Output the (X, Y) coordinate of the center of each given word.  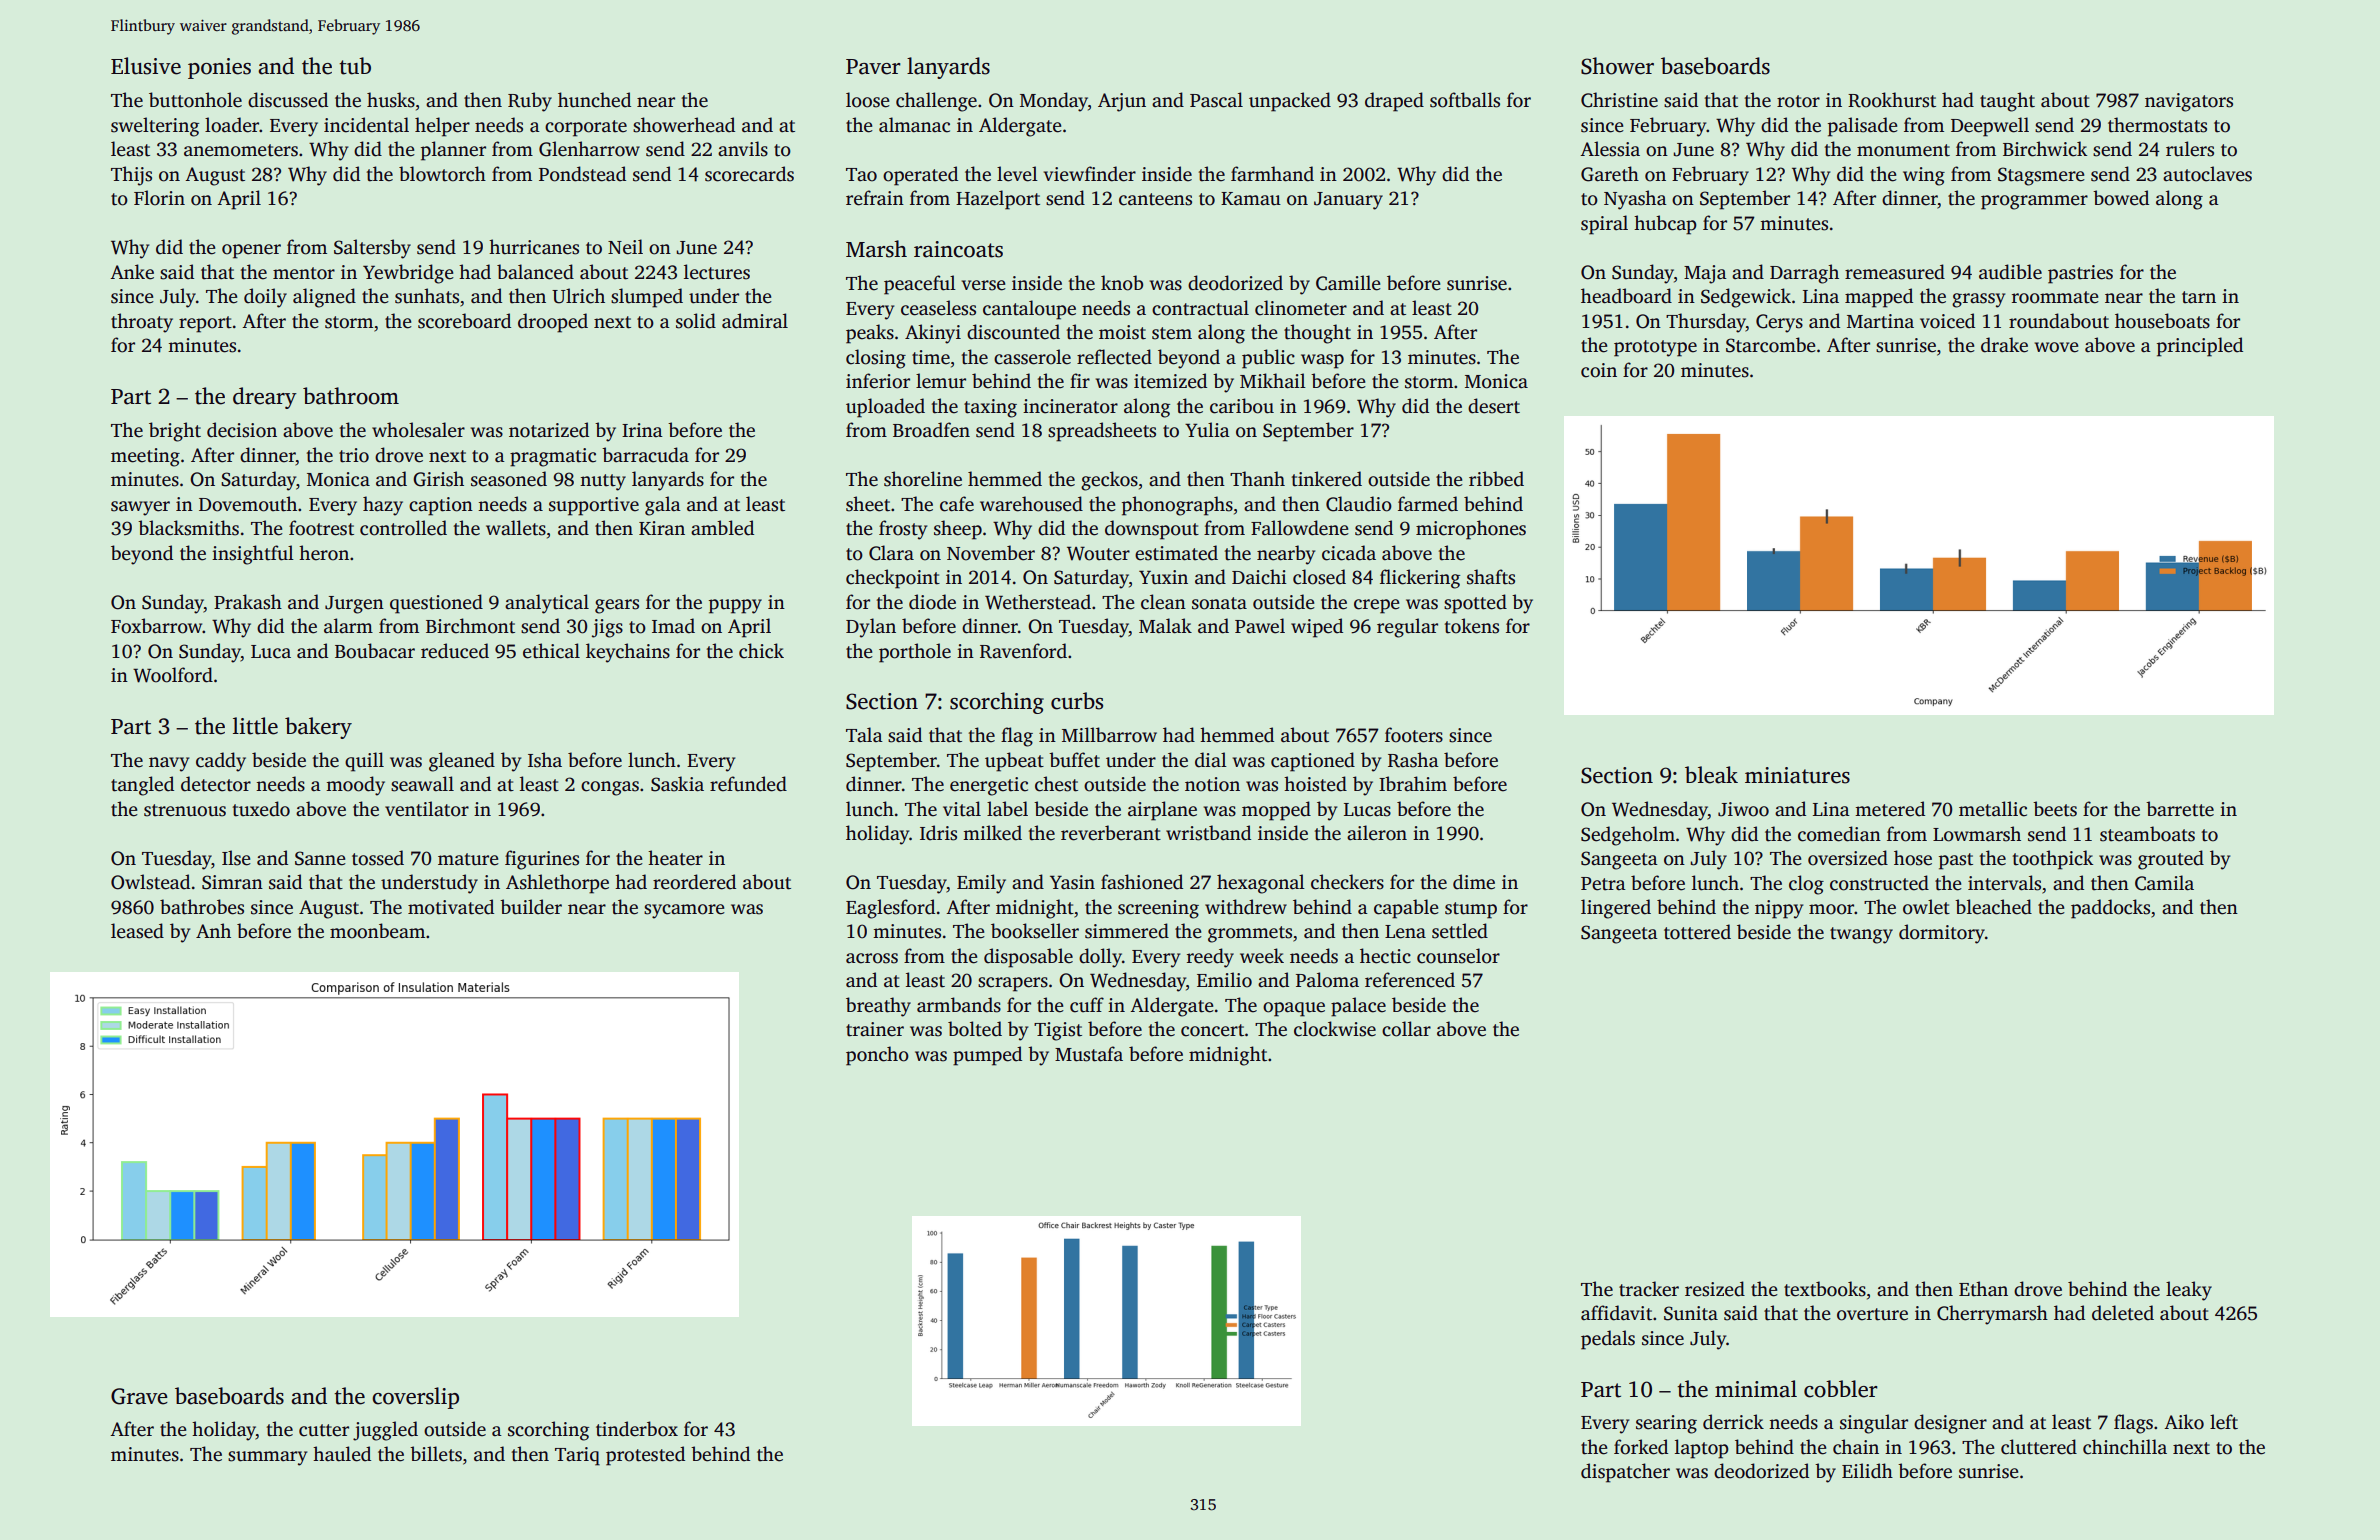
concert (1212, 1030)
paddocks (2110, 909)
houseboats (2162, 321)
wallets (516, 528)
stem (1172, 333)
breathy (878, 1007)
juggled (385, 1431)
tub (355, 66)
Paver (873, 67)
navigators (2189, 102)
